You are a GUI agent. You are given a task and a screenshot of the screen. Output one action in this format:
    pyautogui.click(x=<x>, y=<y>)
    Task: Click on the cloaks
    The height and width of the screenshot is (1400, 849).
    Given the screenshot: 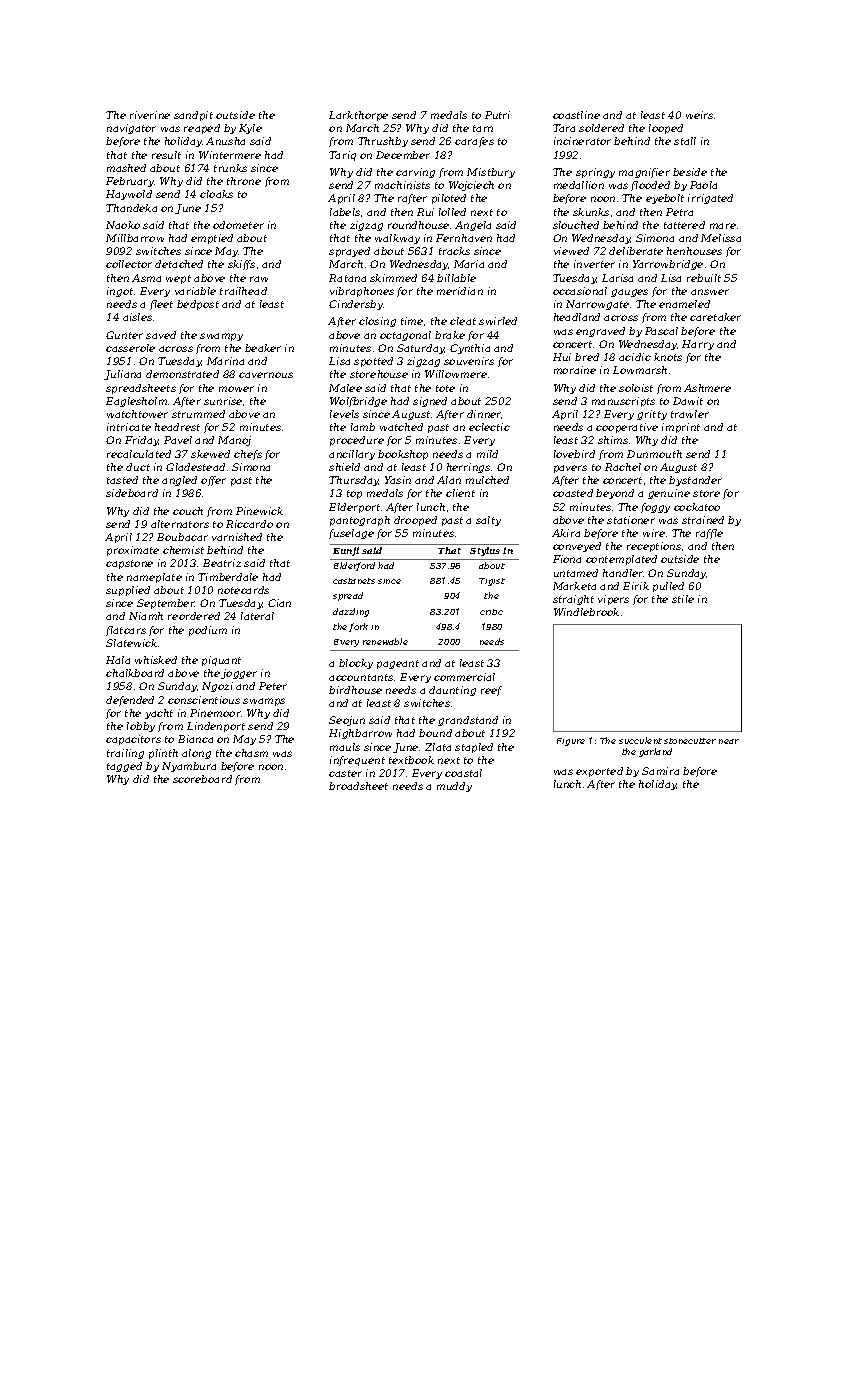 What is the action you would take?
    pyautogui.click(x=216, y=194)
